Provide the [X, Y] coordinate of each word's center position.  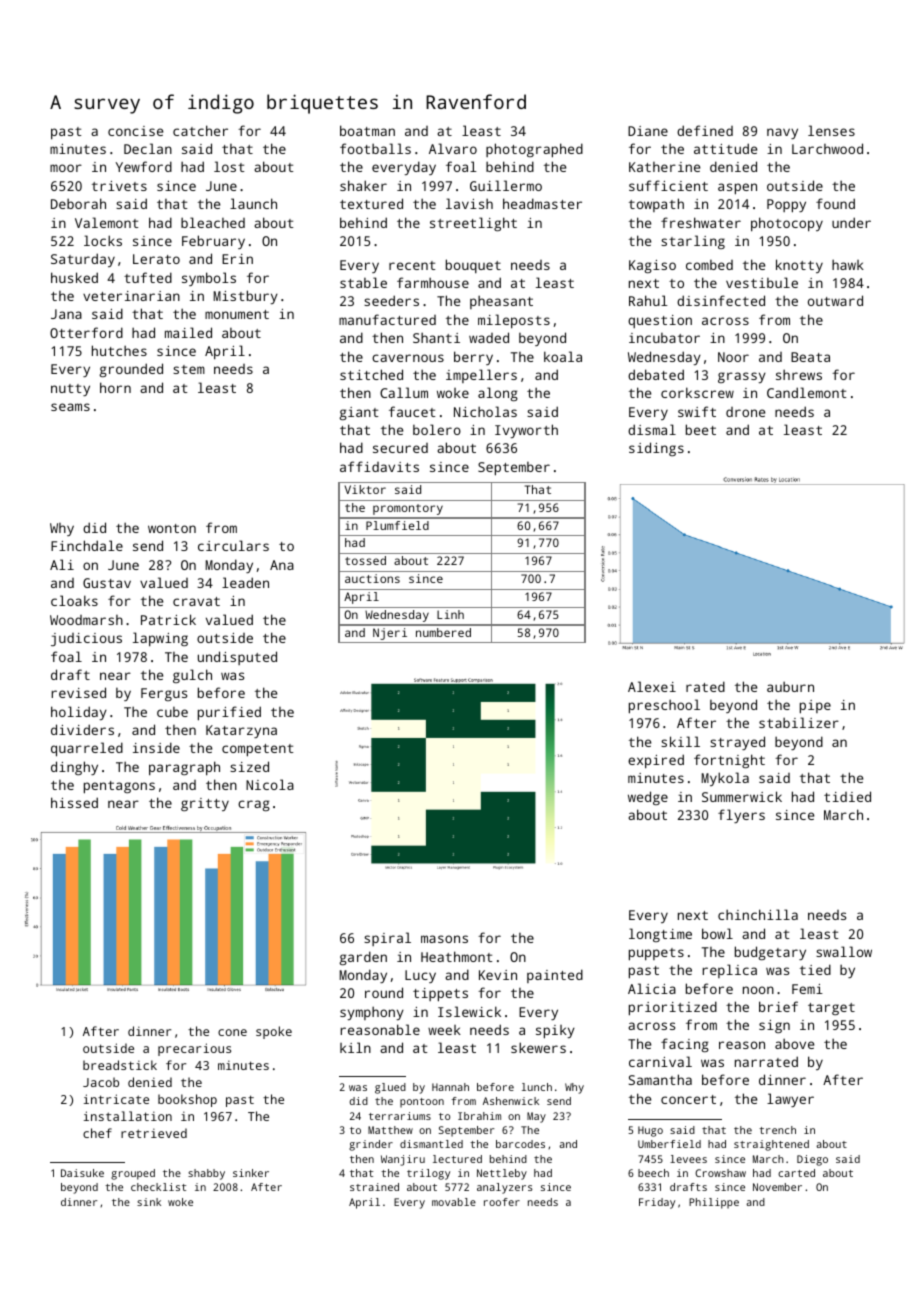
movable [454, 1202]
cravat [196, 601]
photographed [534, 150]
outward [835, 300]
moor [66, 168]
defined [705, 130]
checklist [158, 1187]
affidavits [379, 466]
